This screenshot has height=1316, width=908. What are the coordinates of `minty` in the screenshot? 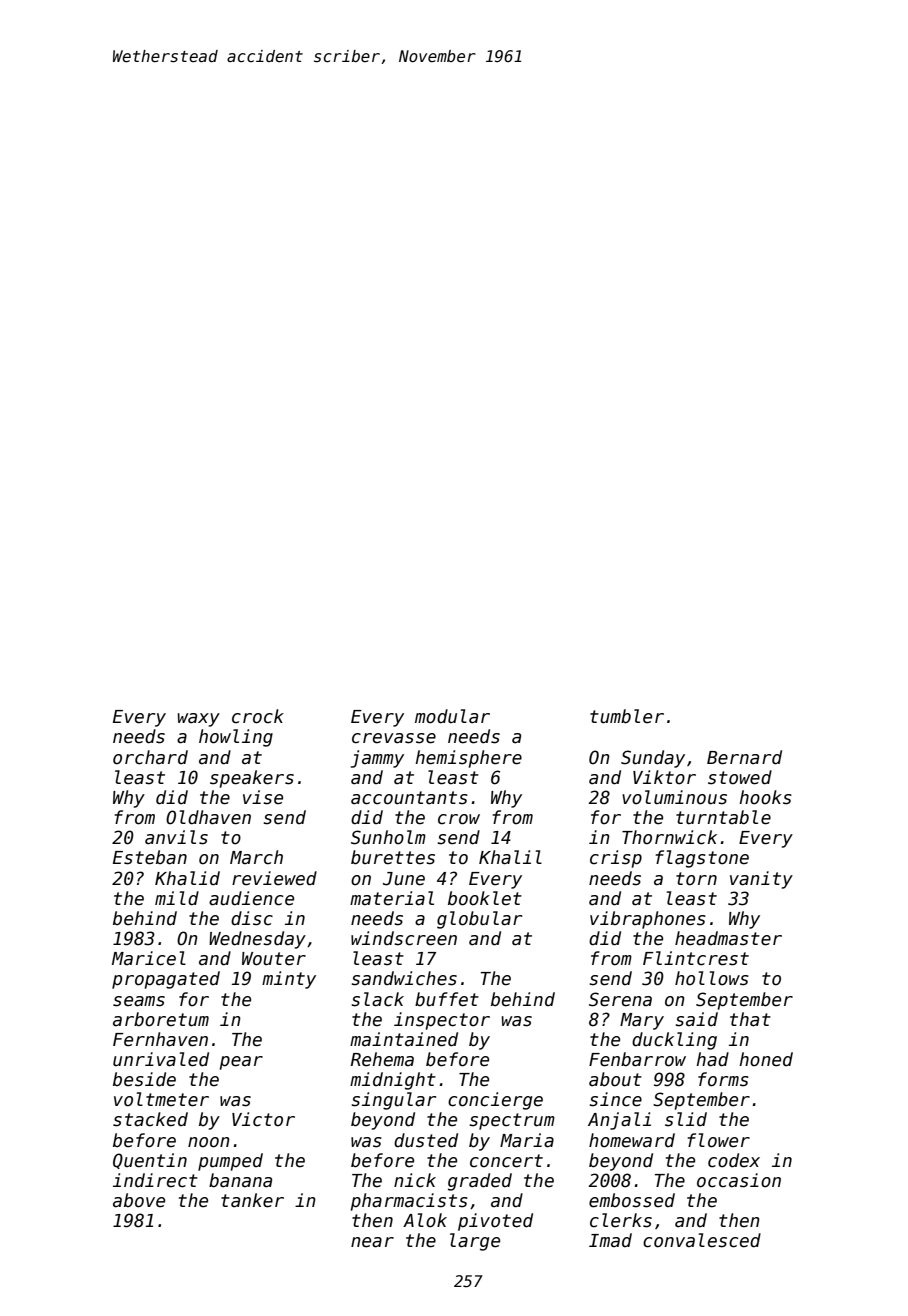 It's located at (289, 980).
